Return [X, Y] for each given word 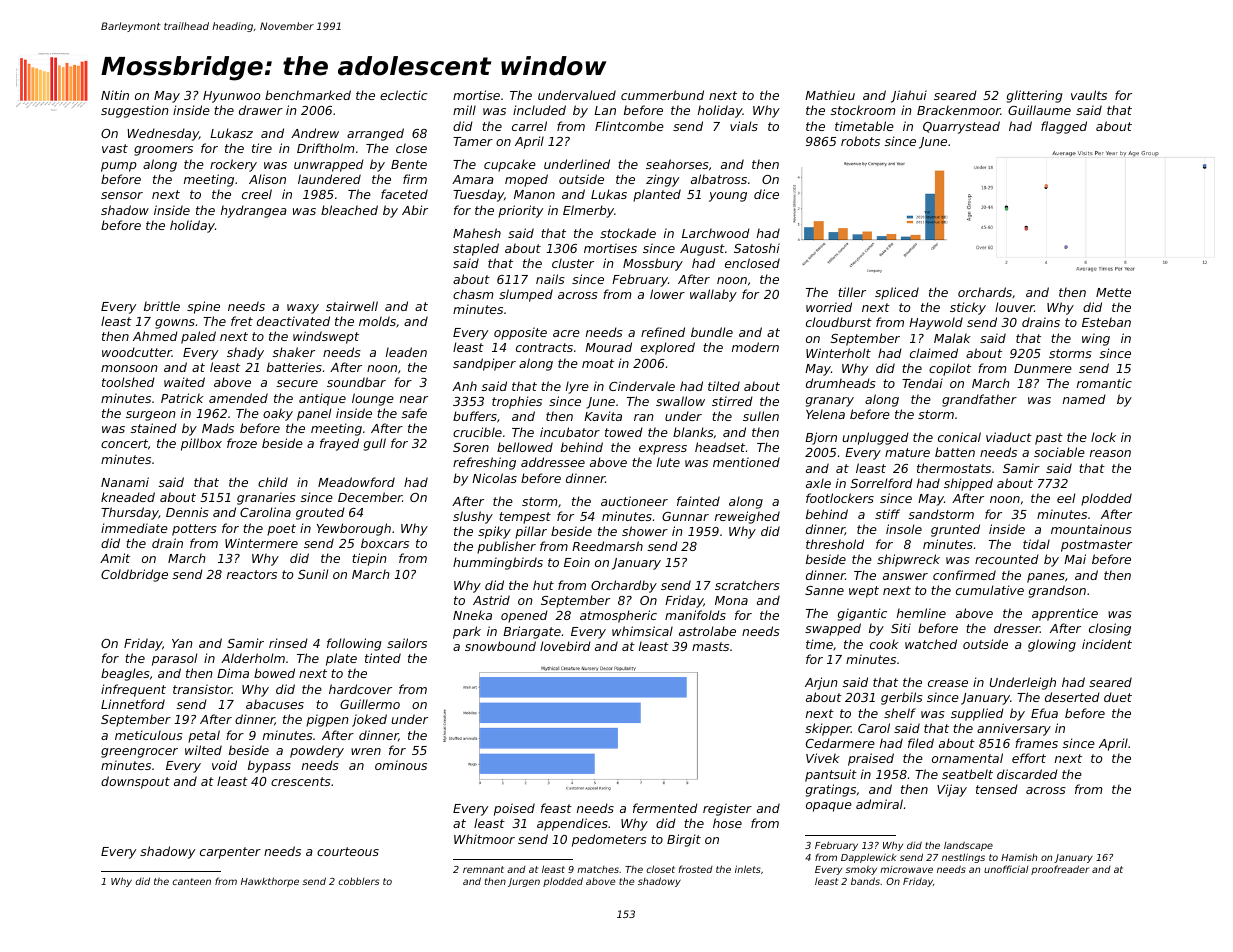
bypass [269, 766]
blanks [693, 432]
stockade [628, 233]
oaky [278, 414]
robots [860, 141]
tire [262, 148]
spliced [897, 293]
